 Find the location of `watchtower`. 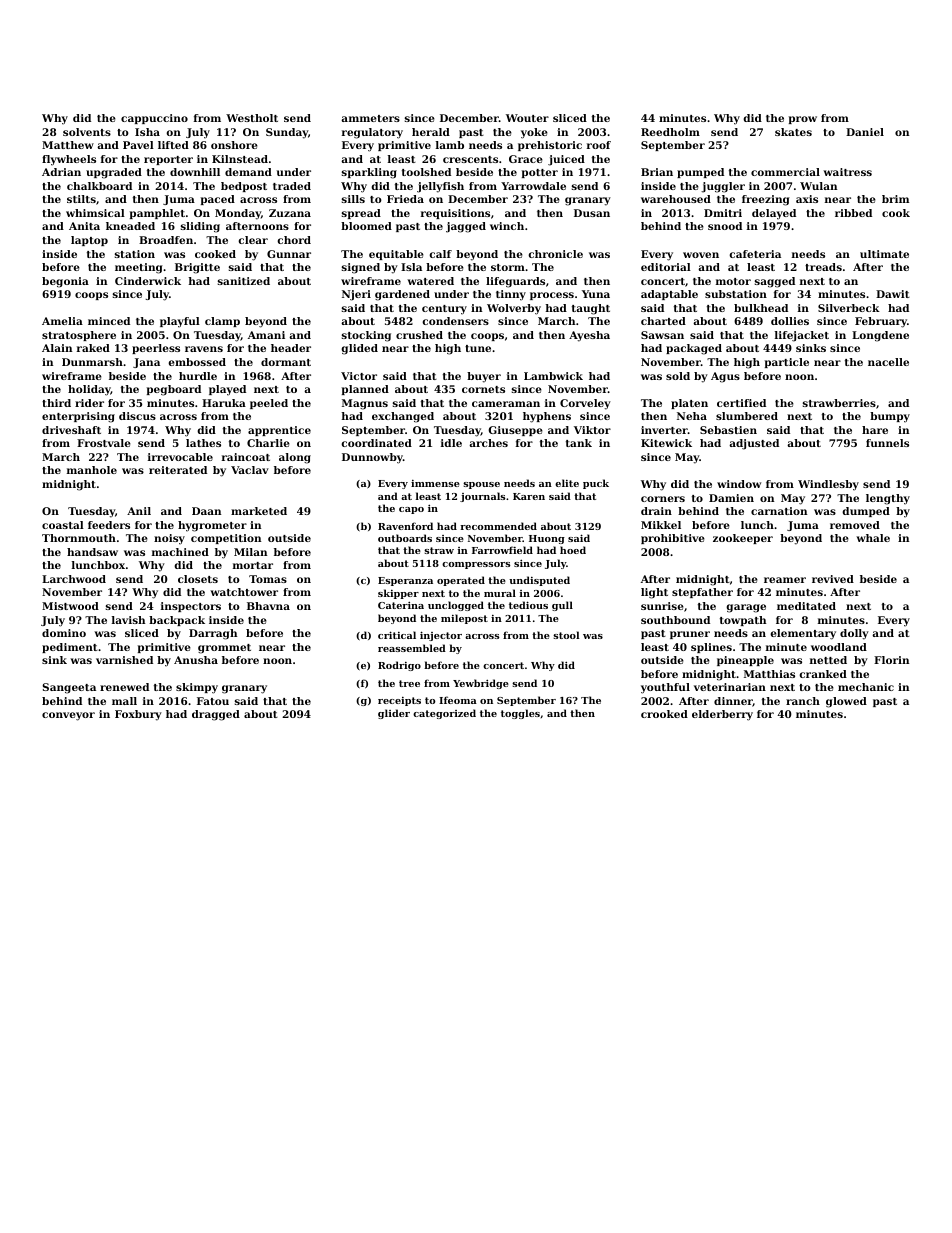

watchtower is located at coordinates (244, 592).
